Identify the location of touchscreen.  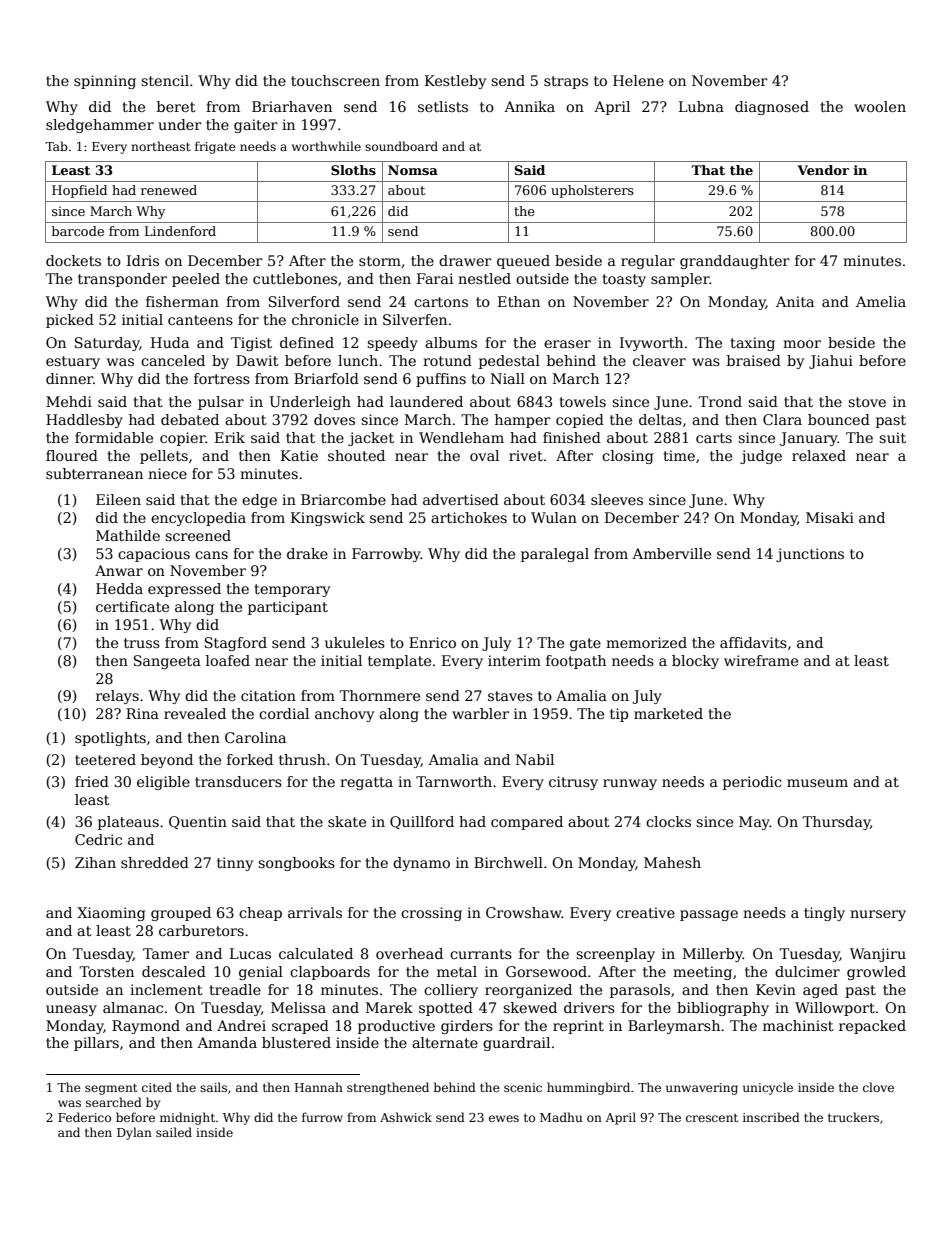
(335, 80).
